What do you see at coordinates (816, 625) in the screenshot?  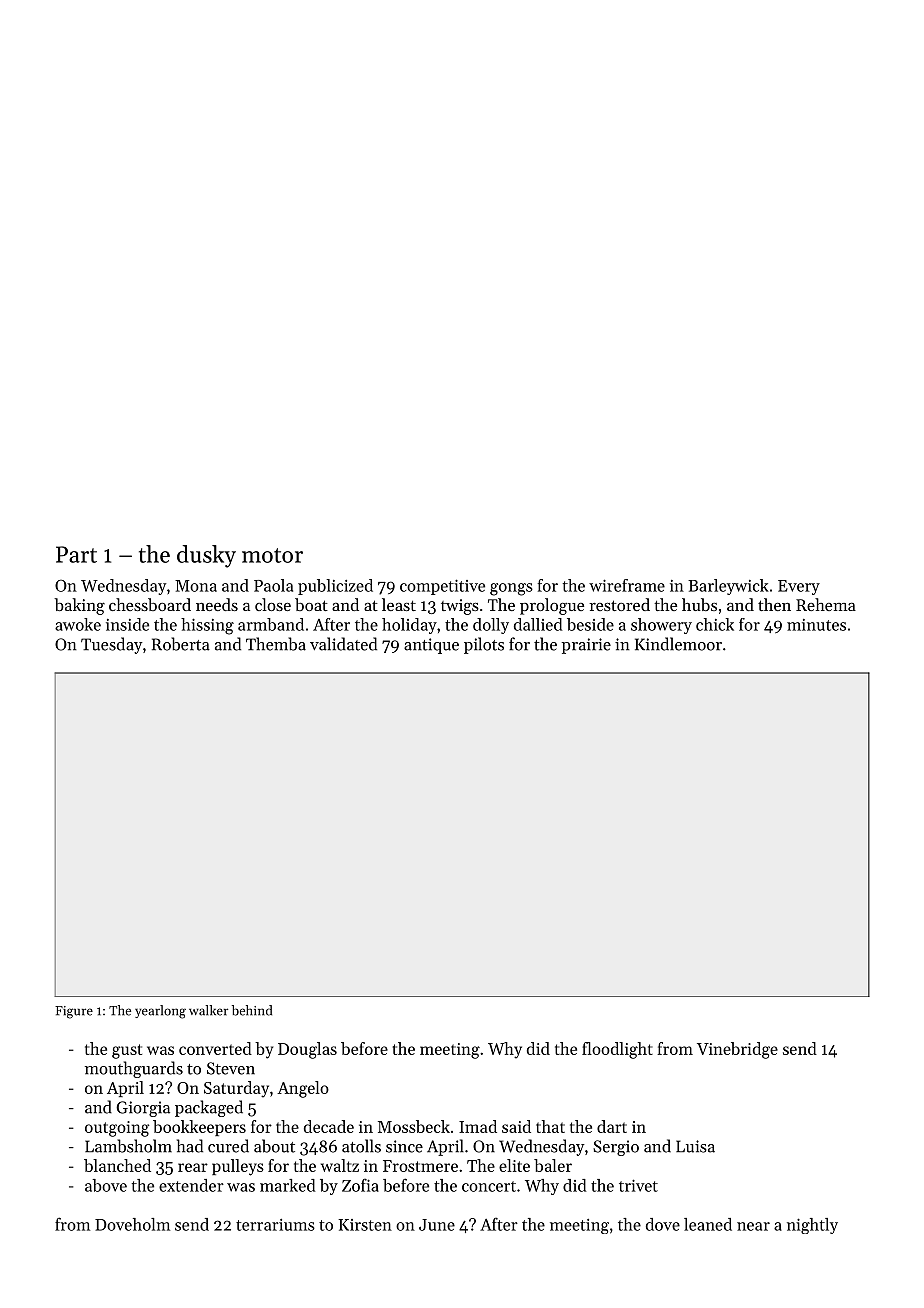 I see `minutes` at bounding box center [816, 625].
